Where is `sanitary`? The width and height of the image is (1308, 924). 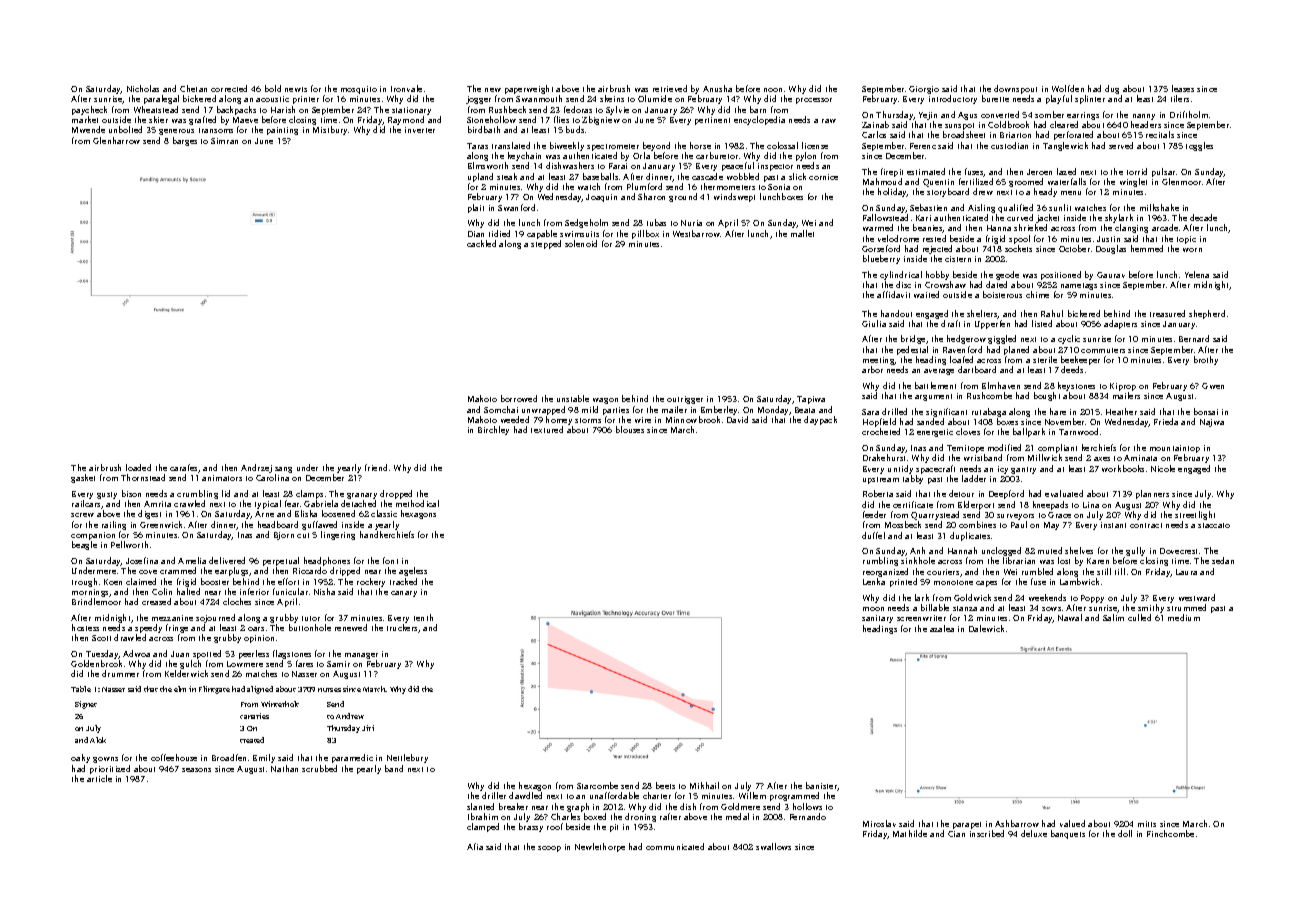
sanitary is located at coordinates (877, 619).
